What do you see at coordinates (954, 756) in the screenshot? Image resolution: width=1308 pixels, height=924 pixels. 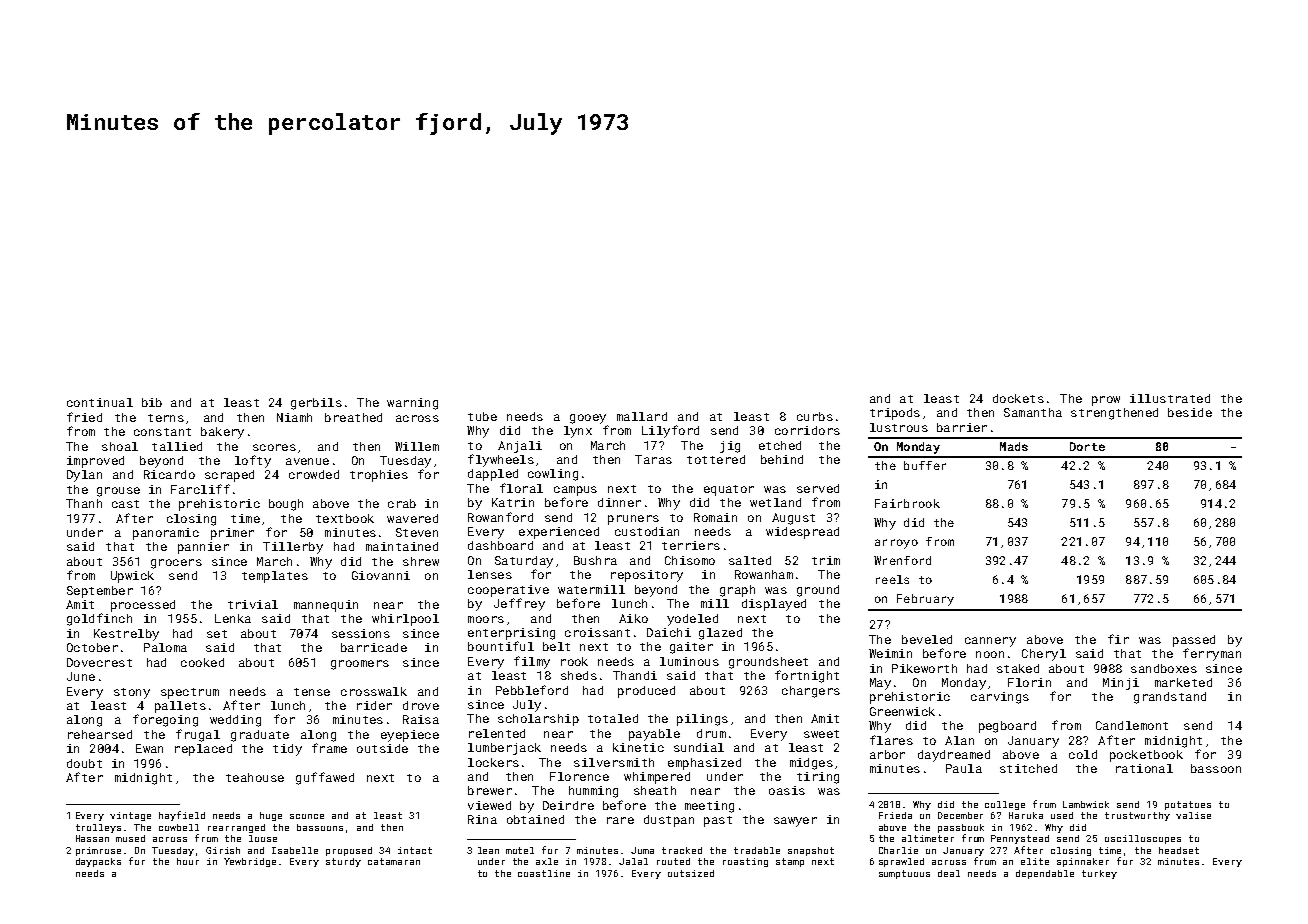 I see `daydreamed` at bounding box center [954, 756].
